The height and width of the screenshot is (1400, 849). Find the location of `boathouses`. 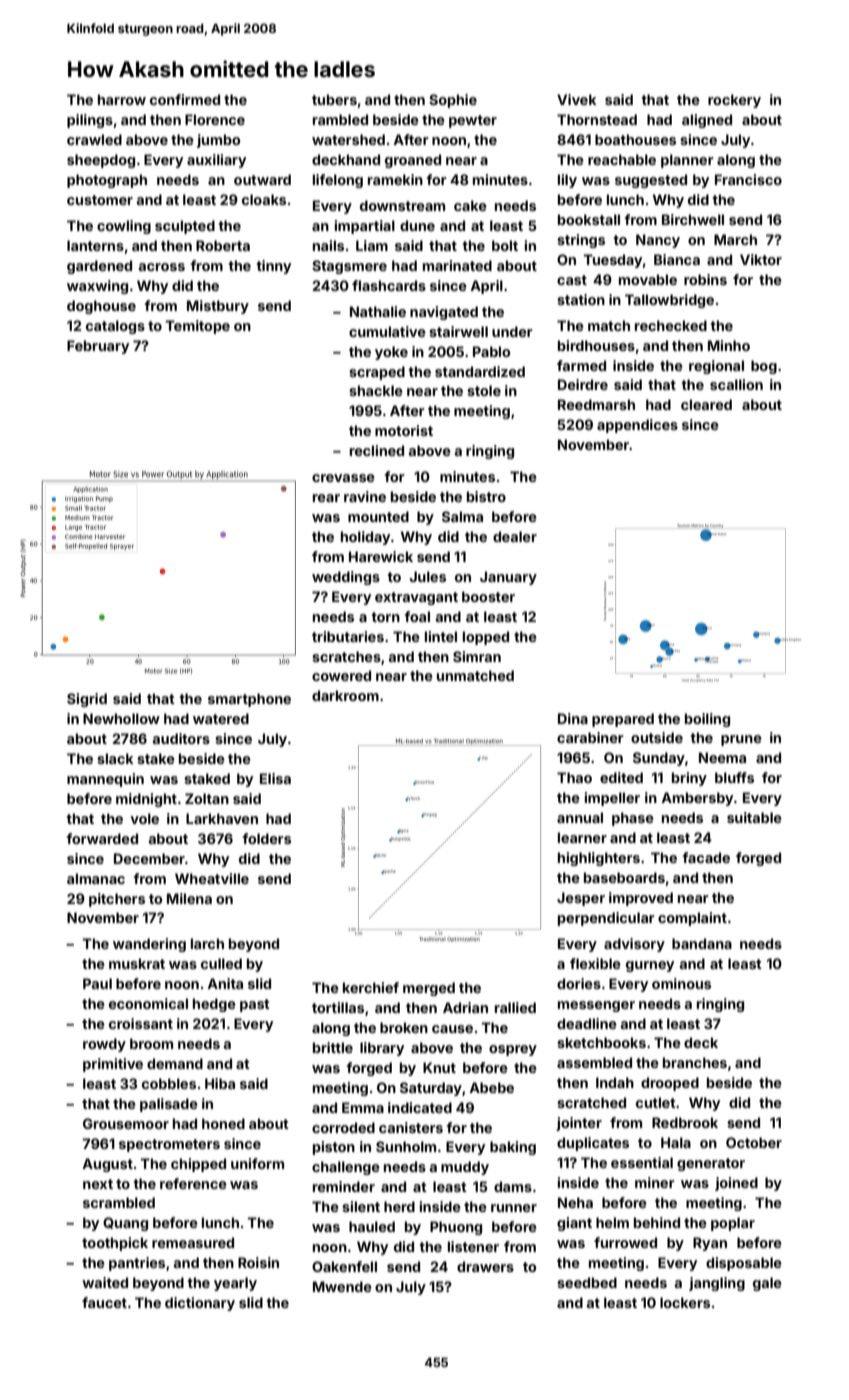

boathouses is located at coordinates (635, 139).
